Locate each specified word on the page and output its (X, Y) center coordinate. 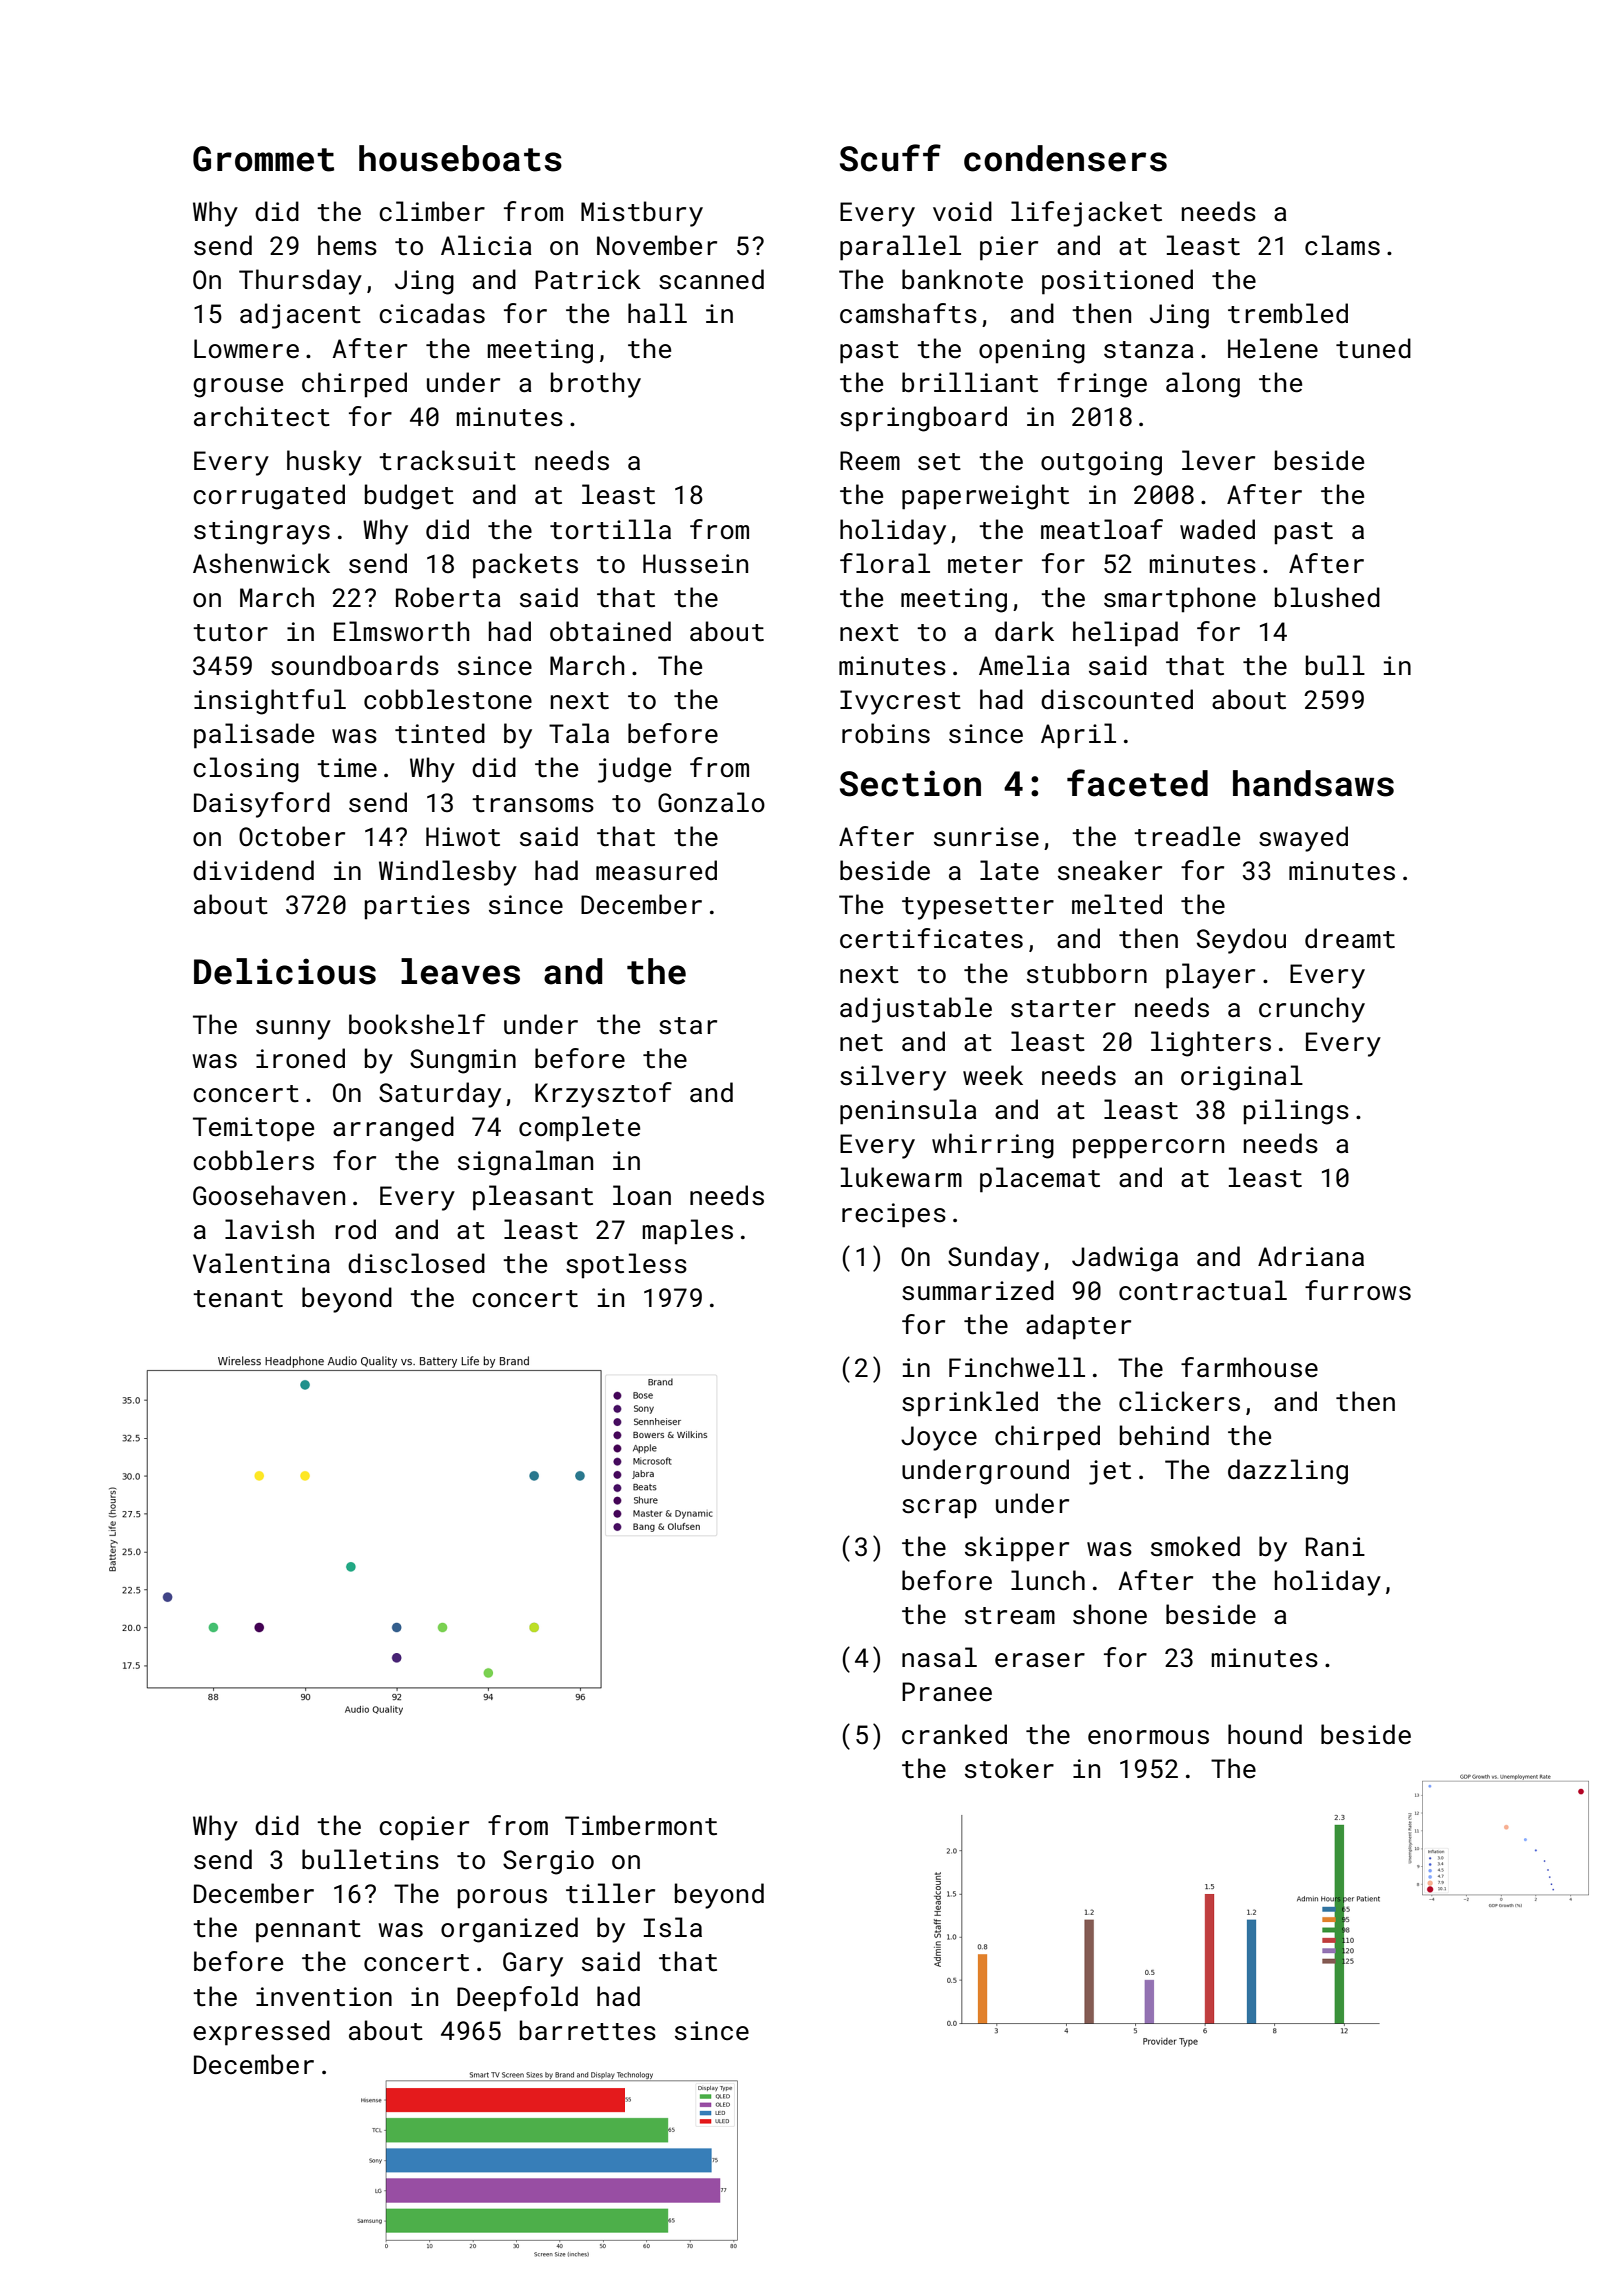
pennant (308, 1931)
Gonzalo (711, 802)
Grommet (263, 159)
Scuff (890, 158)
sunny (293, 1030)
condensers (1065, 158)
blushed (1327, 597)
